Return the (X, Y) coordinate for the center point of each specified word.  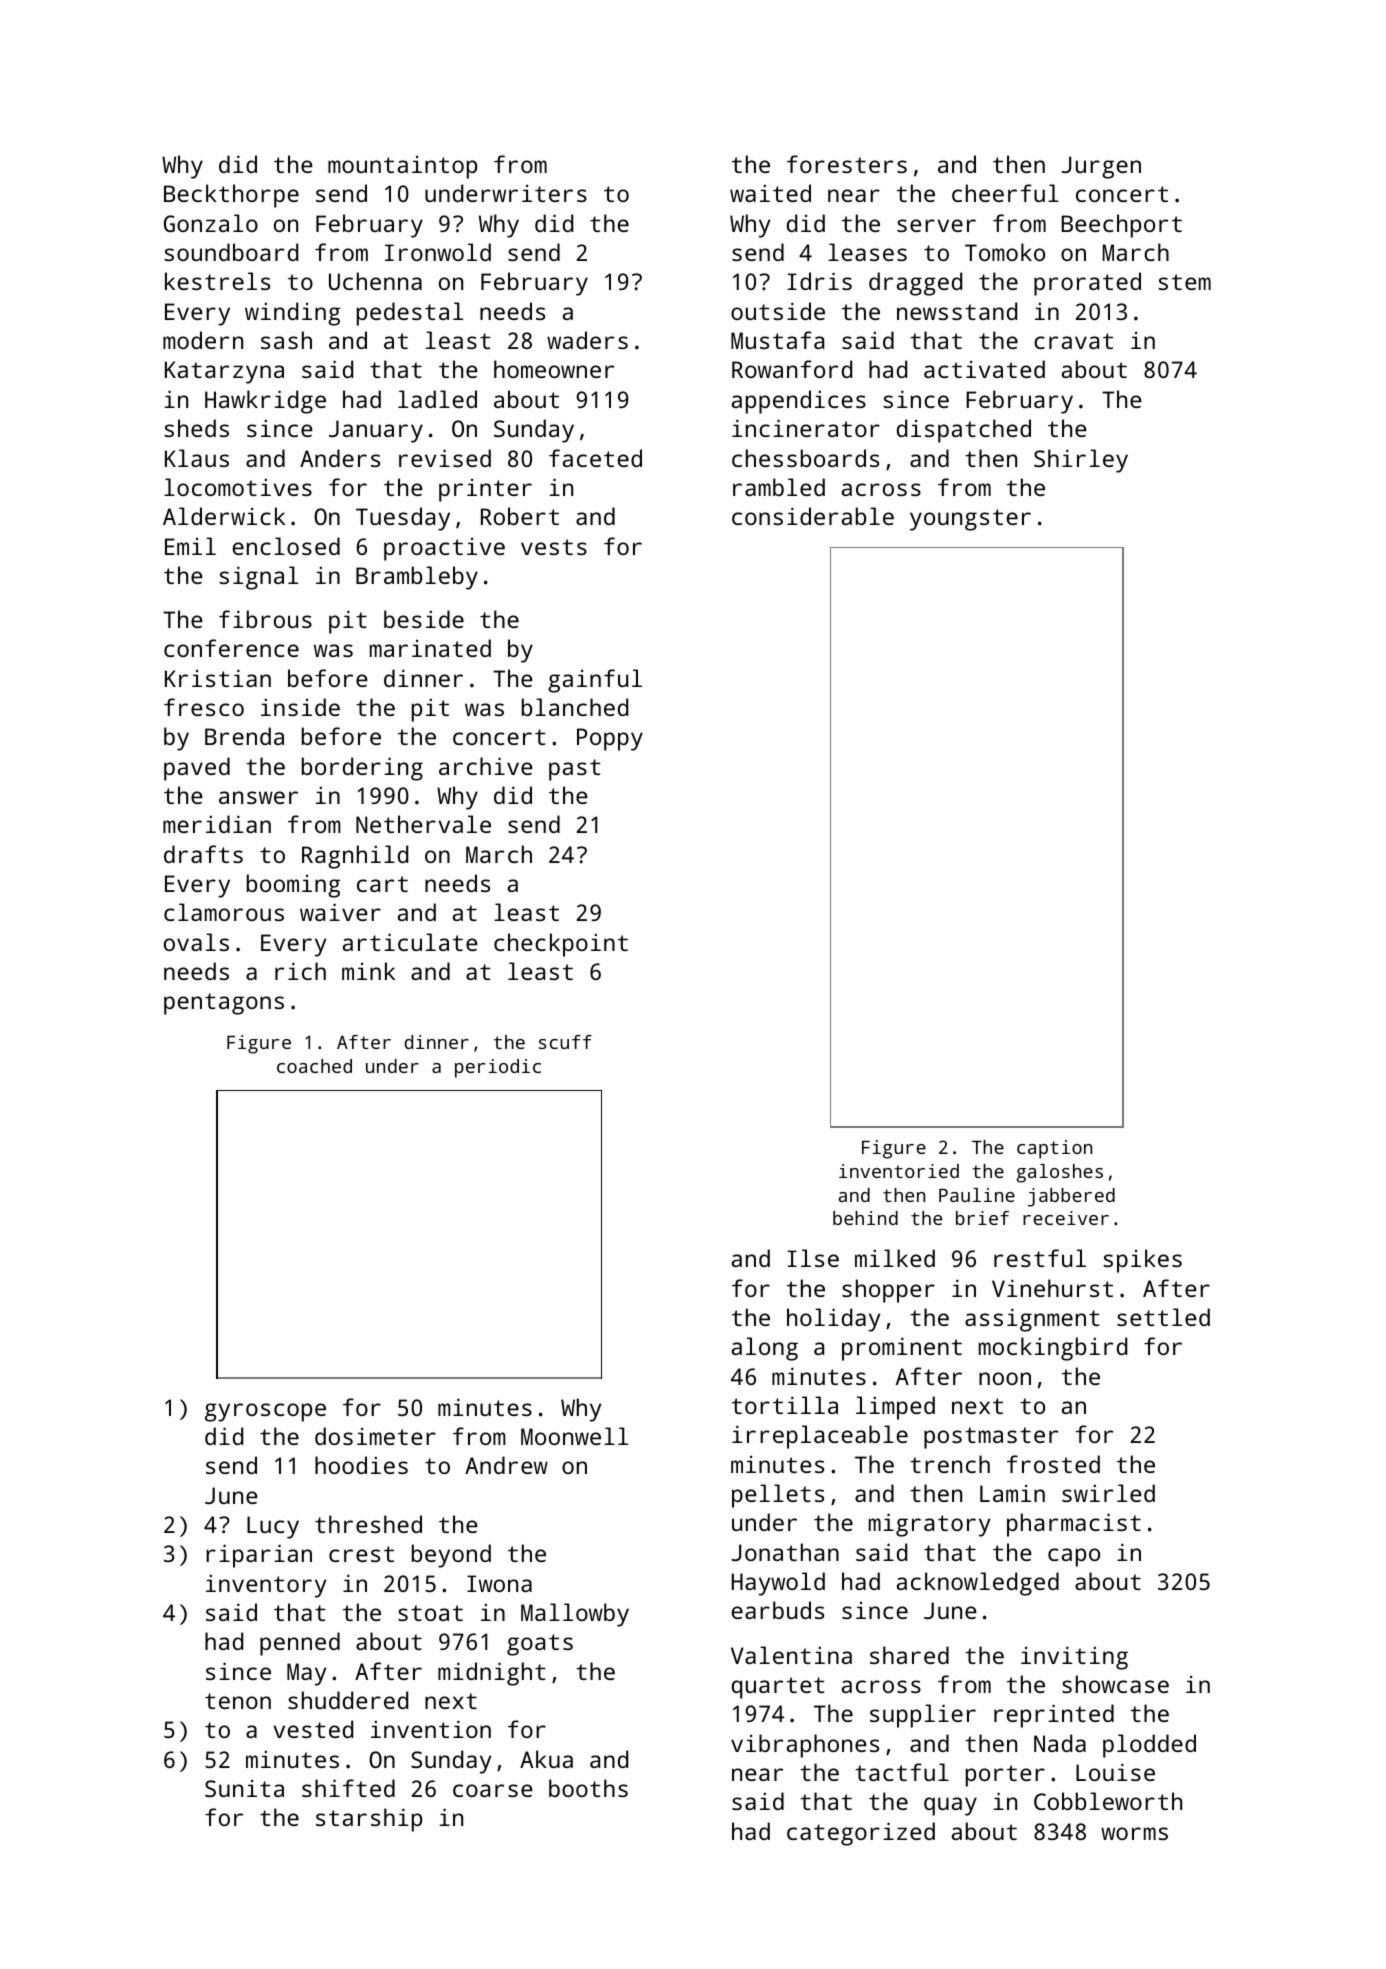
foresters (847, 164)
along (765, 1349)
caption (1054, 1149)
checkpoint (561, 945)
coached (314, 1066)
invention (431, 1729)
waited (770, 193)
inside (300, 707)
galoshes (1059, 1173)
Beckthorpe (231, 196)
